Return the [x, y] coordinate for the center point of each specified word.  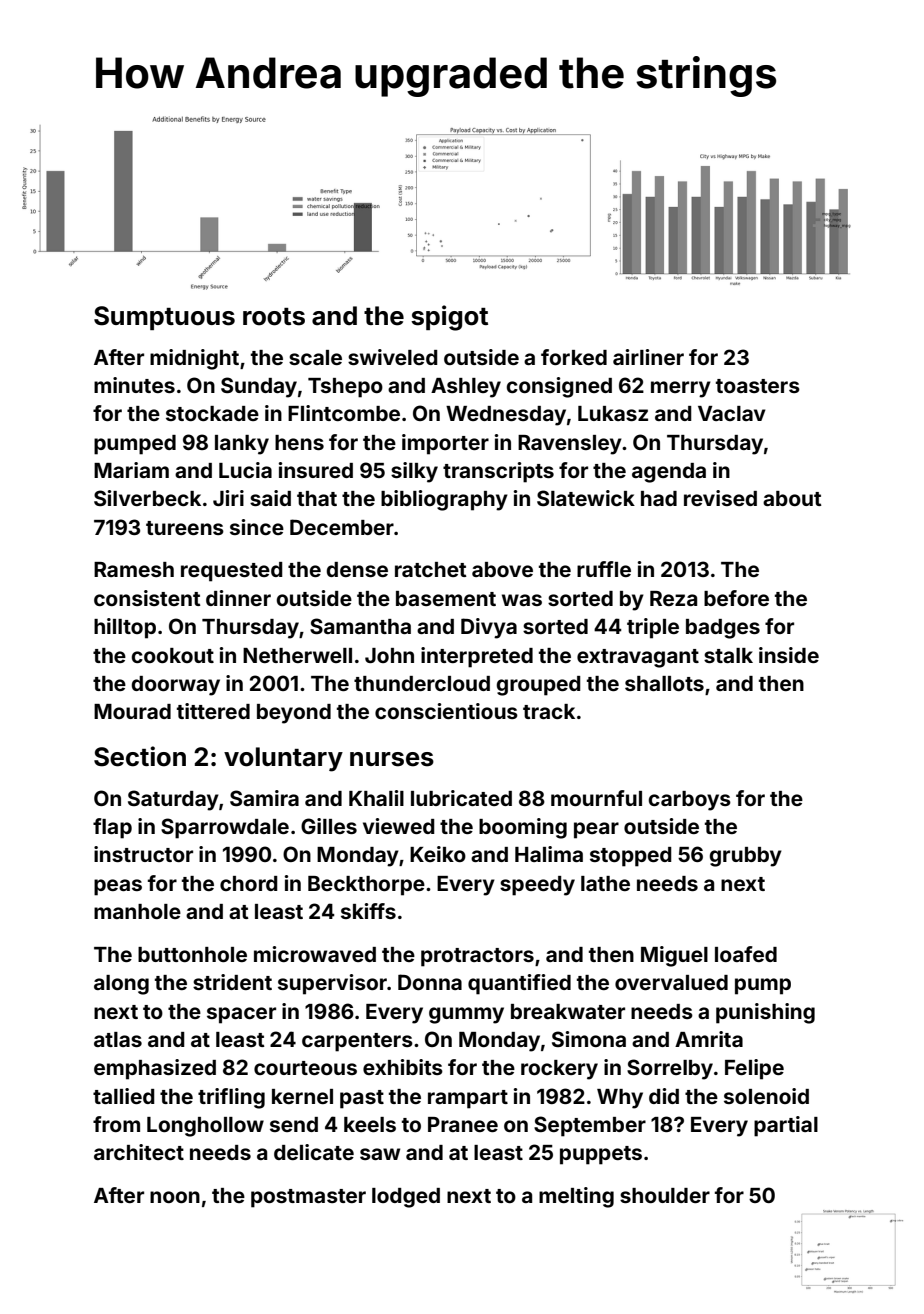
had [659, 498]
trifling [231, 1098]
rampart [468, 1099]
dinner [238, 598]
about [792, 498]
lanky [242, 445]
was [522, 600]
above [502, 569]
